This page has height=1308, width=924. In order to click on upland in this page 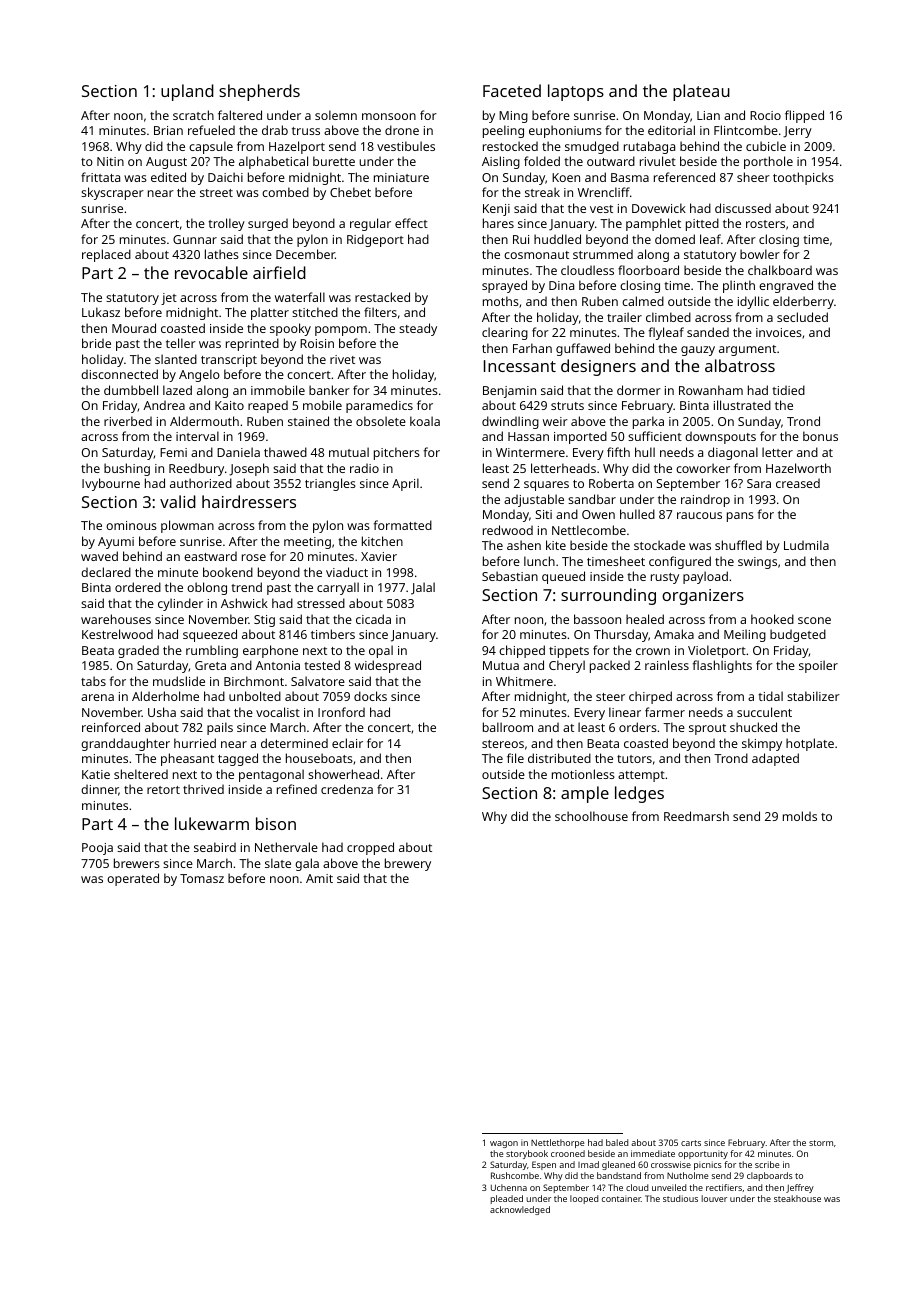, I will do `click(187, 92)`.
